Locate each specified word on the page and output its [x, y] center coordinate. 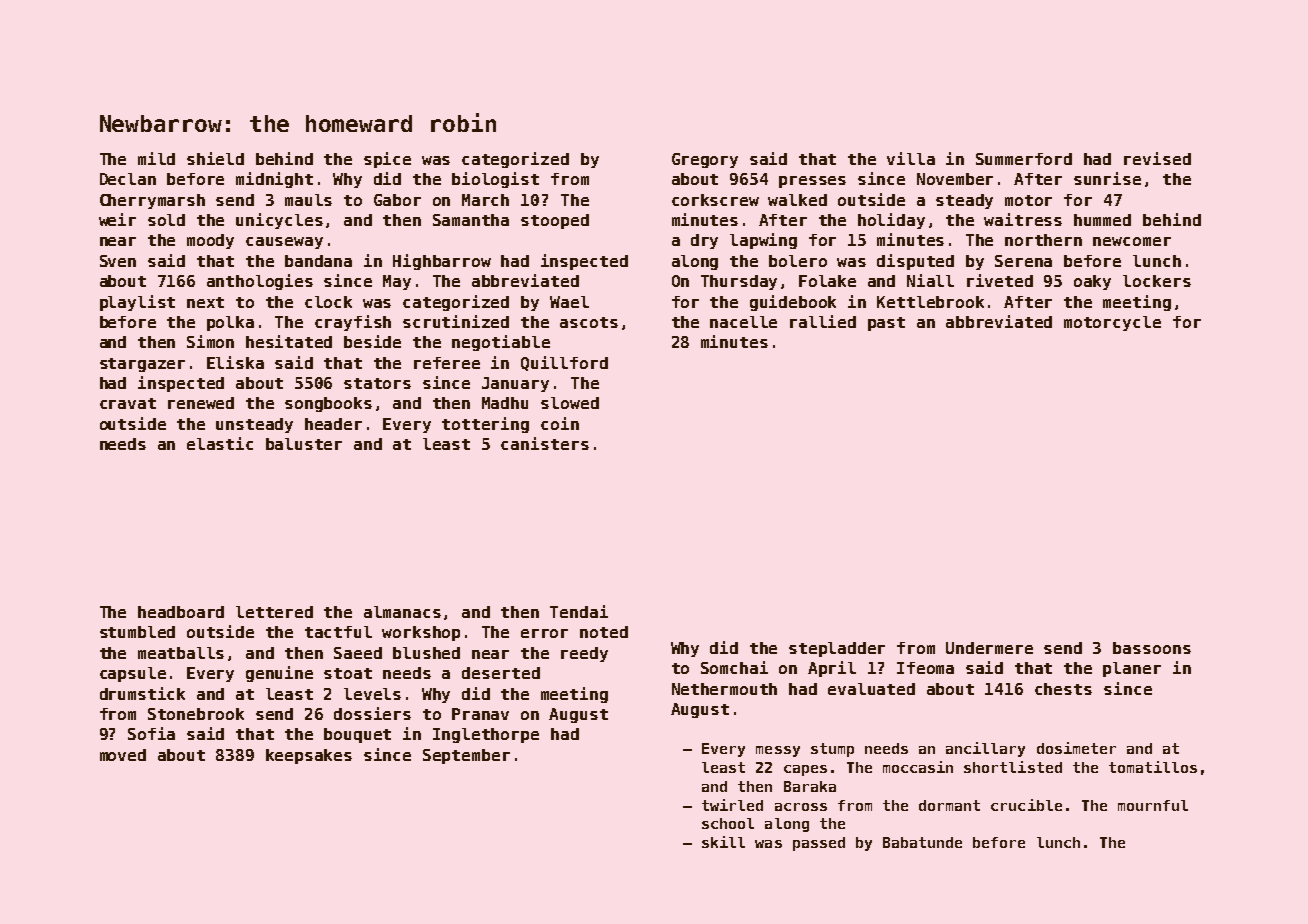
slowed [570, 403]
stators [377, 383]
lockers [1157, 281]
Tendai [579, 611]
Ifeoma [925, 668]
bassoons [1152, 648]
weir [117, 219]
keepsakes [309, 756]
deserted [501, 673]
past [886, 324]
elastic [220, 443]
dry [704, 241]
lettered [274, 612]
